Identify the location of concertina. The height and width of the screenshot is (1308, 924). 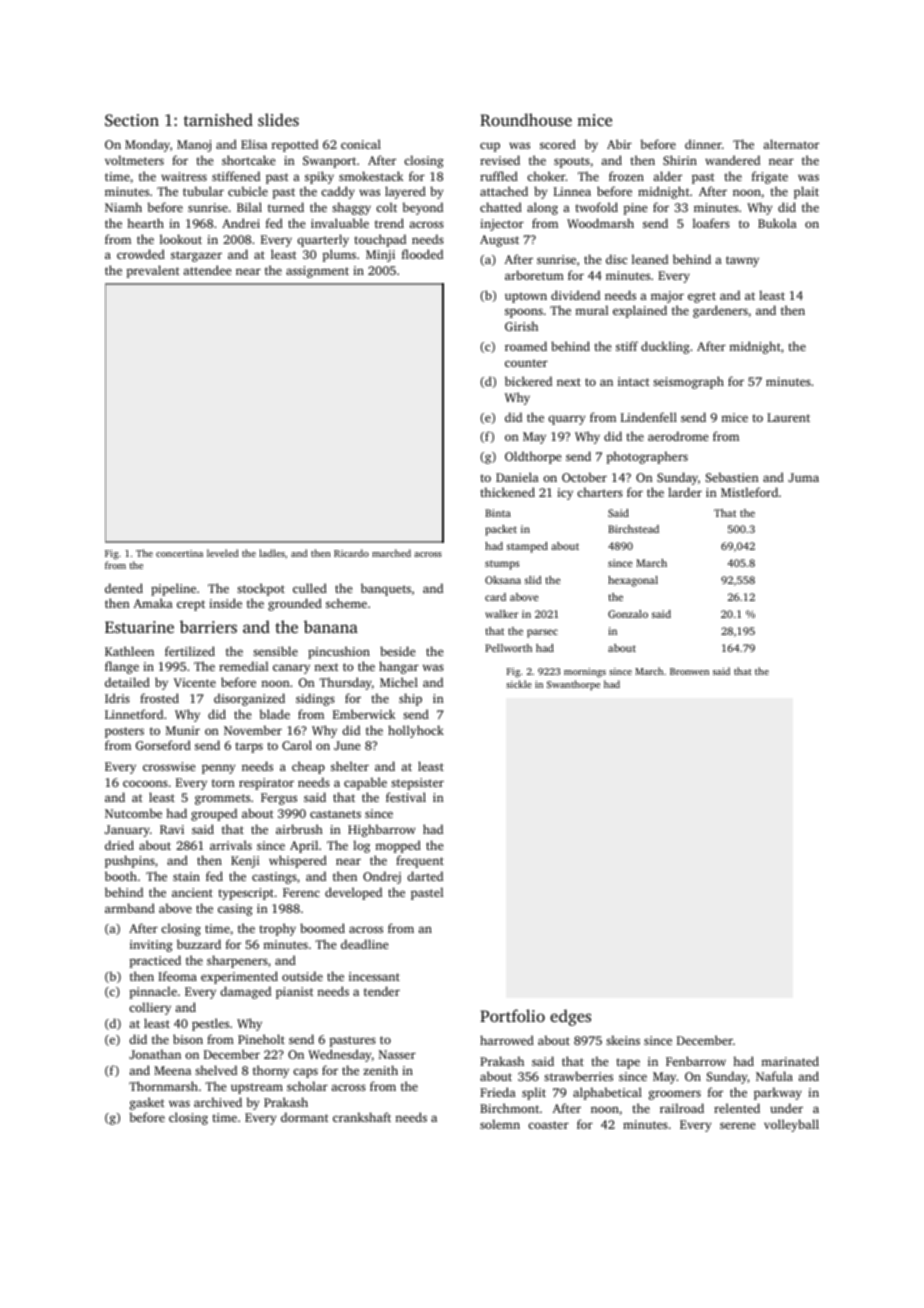
(179, 553).
